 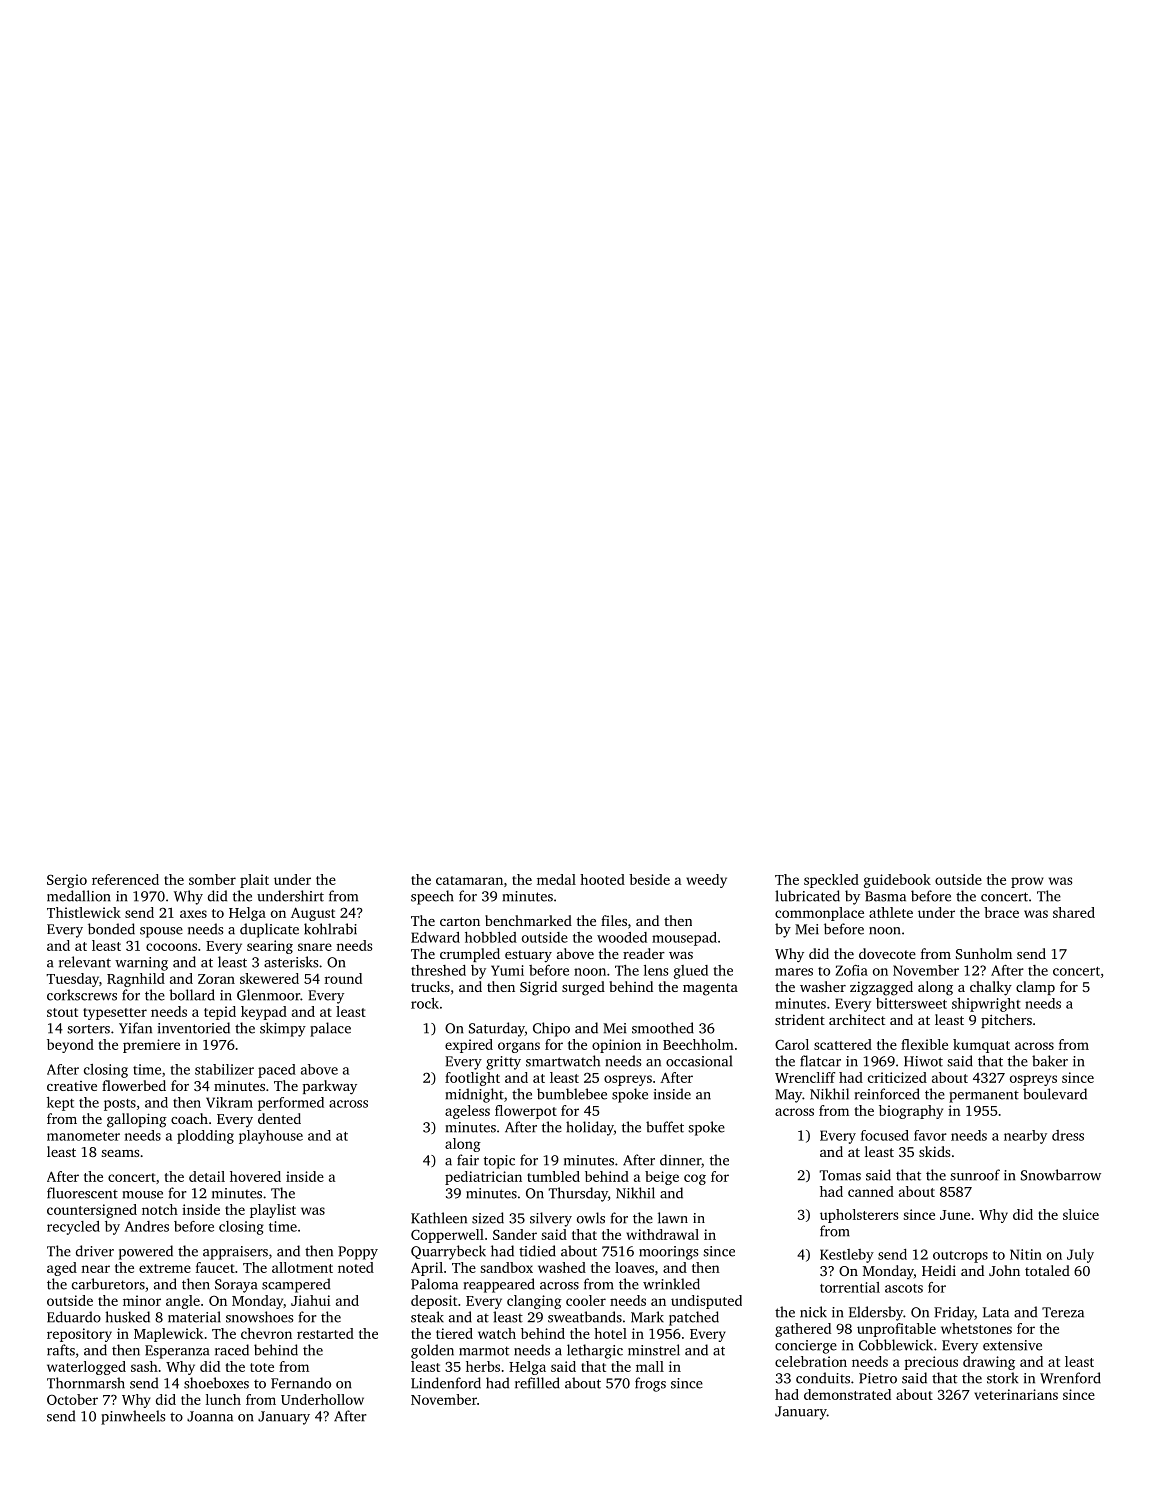 I want to click on notch, so click(x=160, y=1209).
